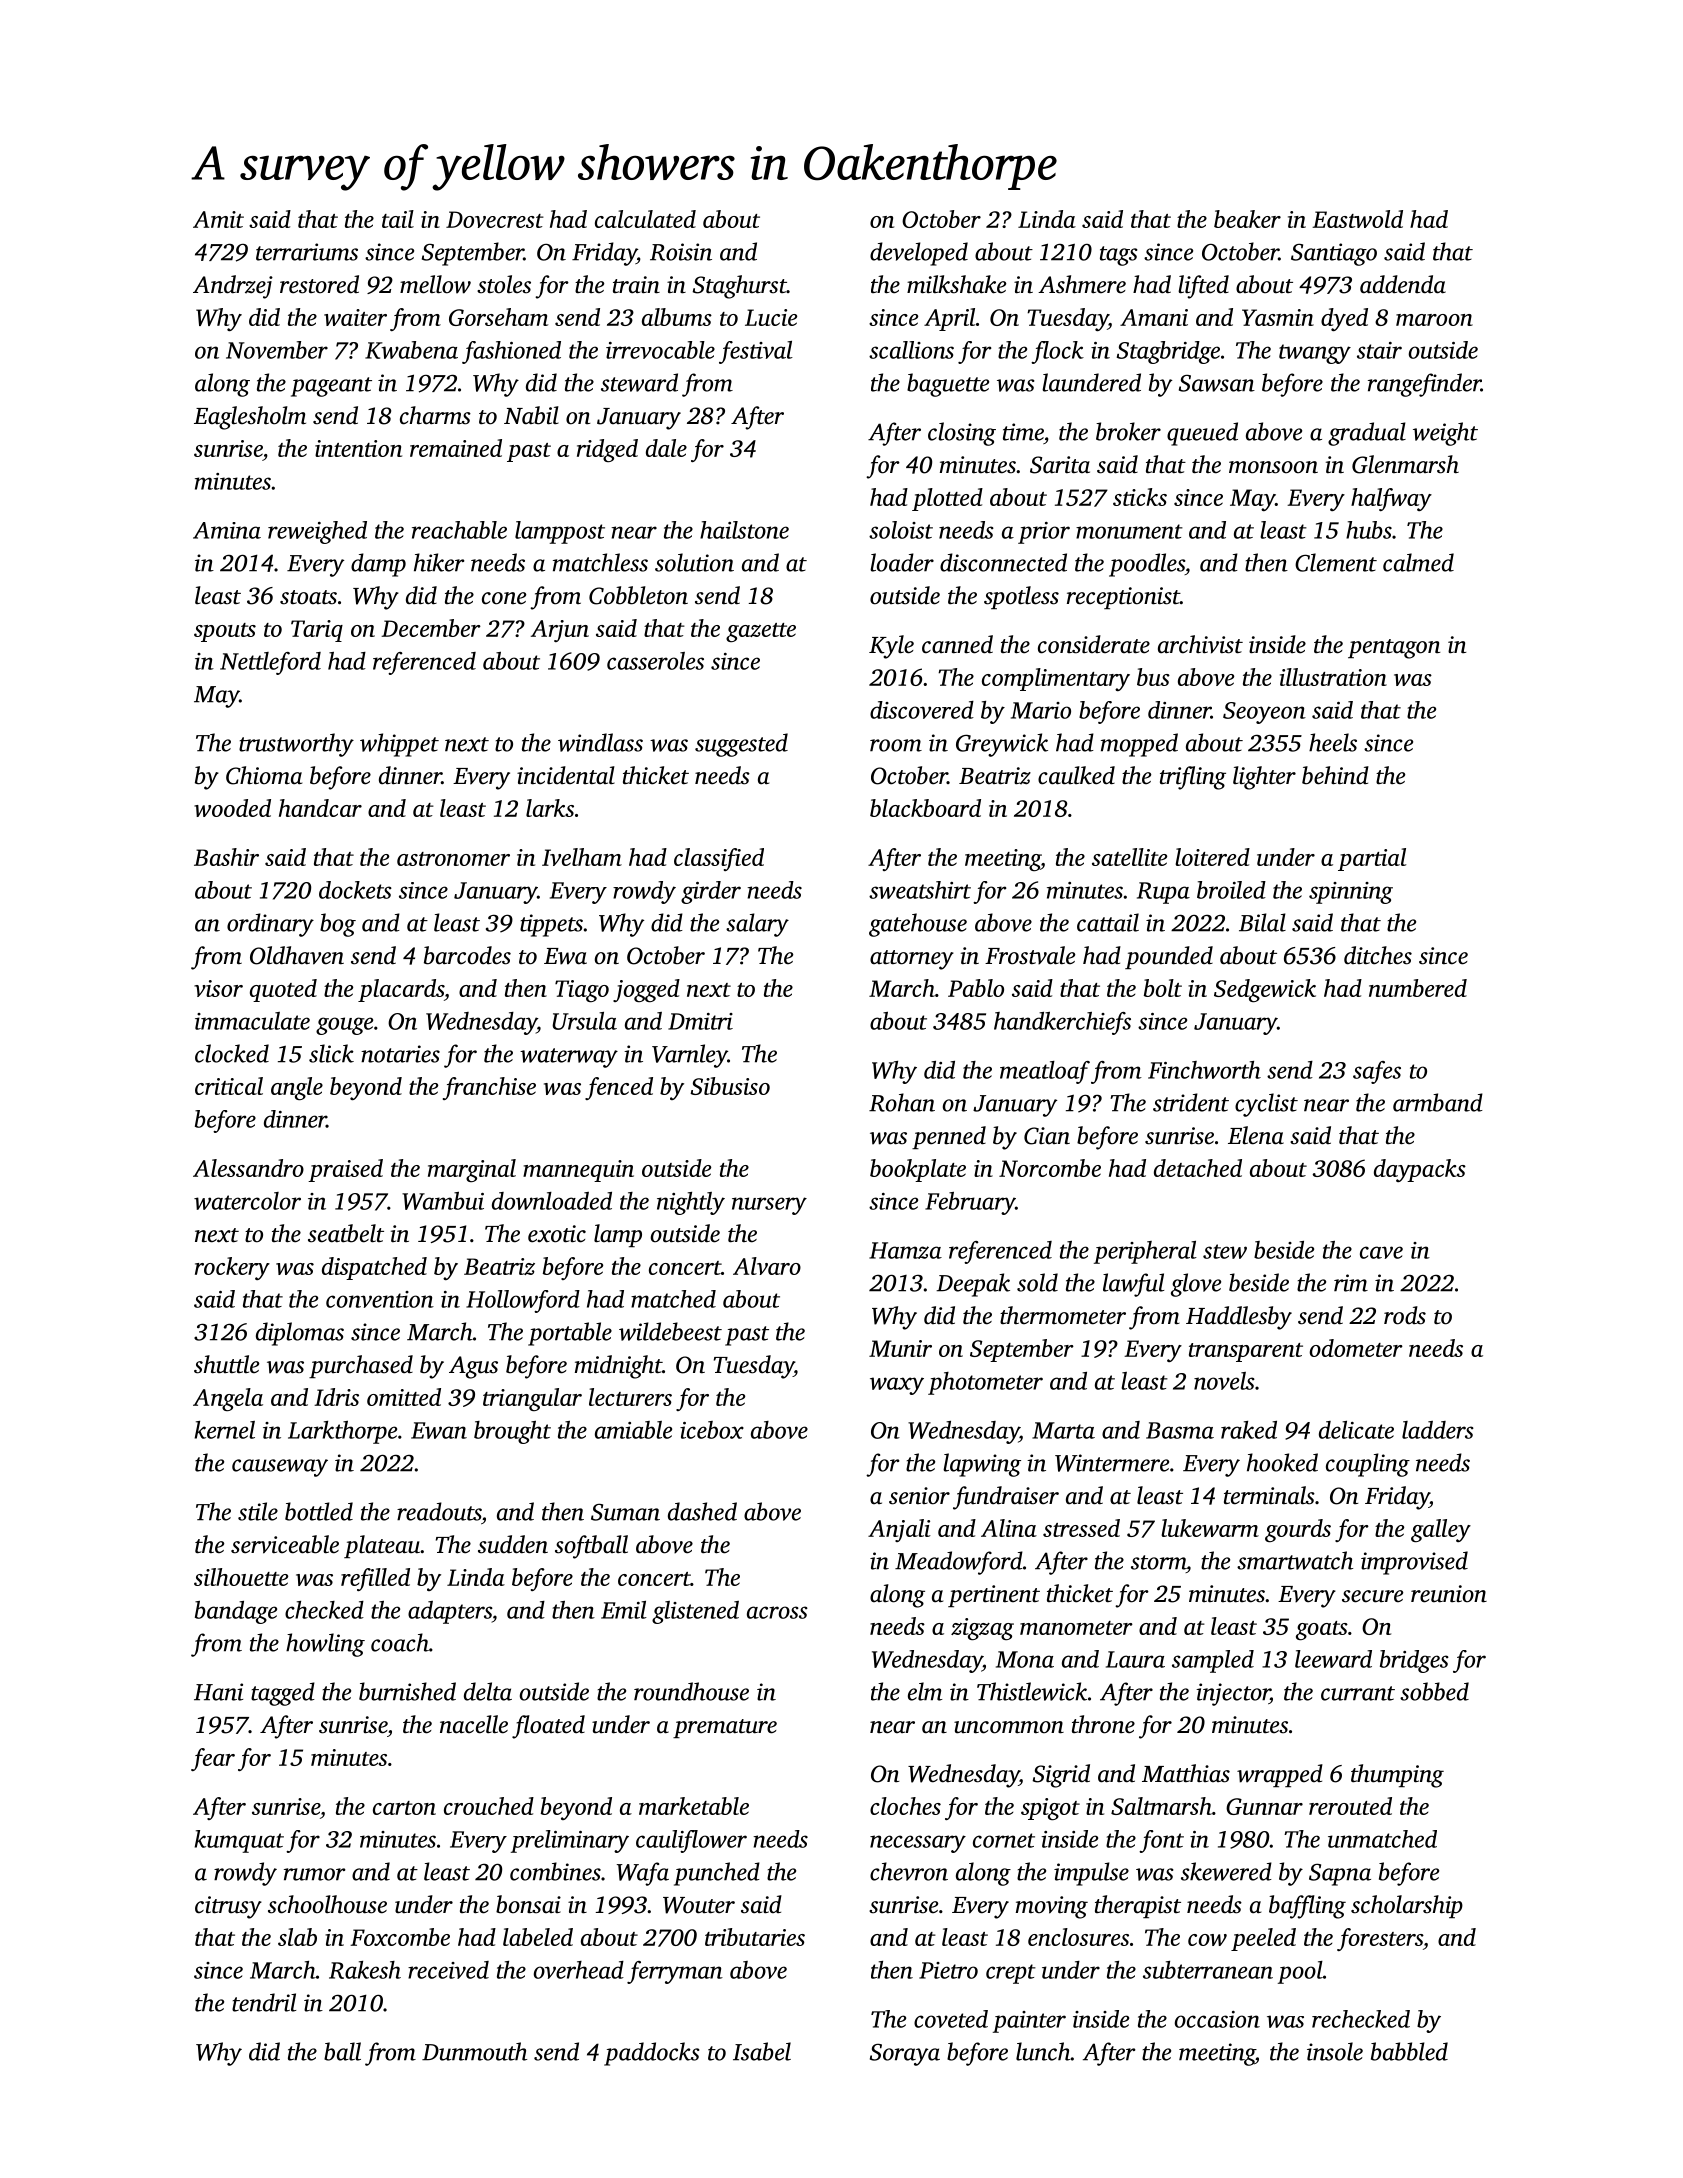 The image size is (1683, 2178). What do you see at coordinates (264, 2002) in the image?
I see `tendril` at bounding box center [264, 2002].
